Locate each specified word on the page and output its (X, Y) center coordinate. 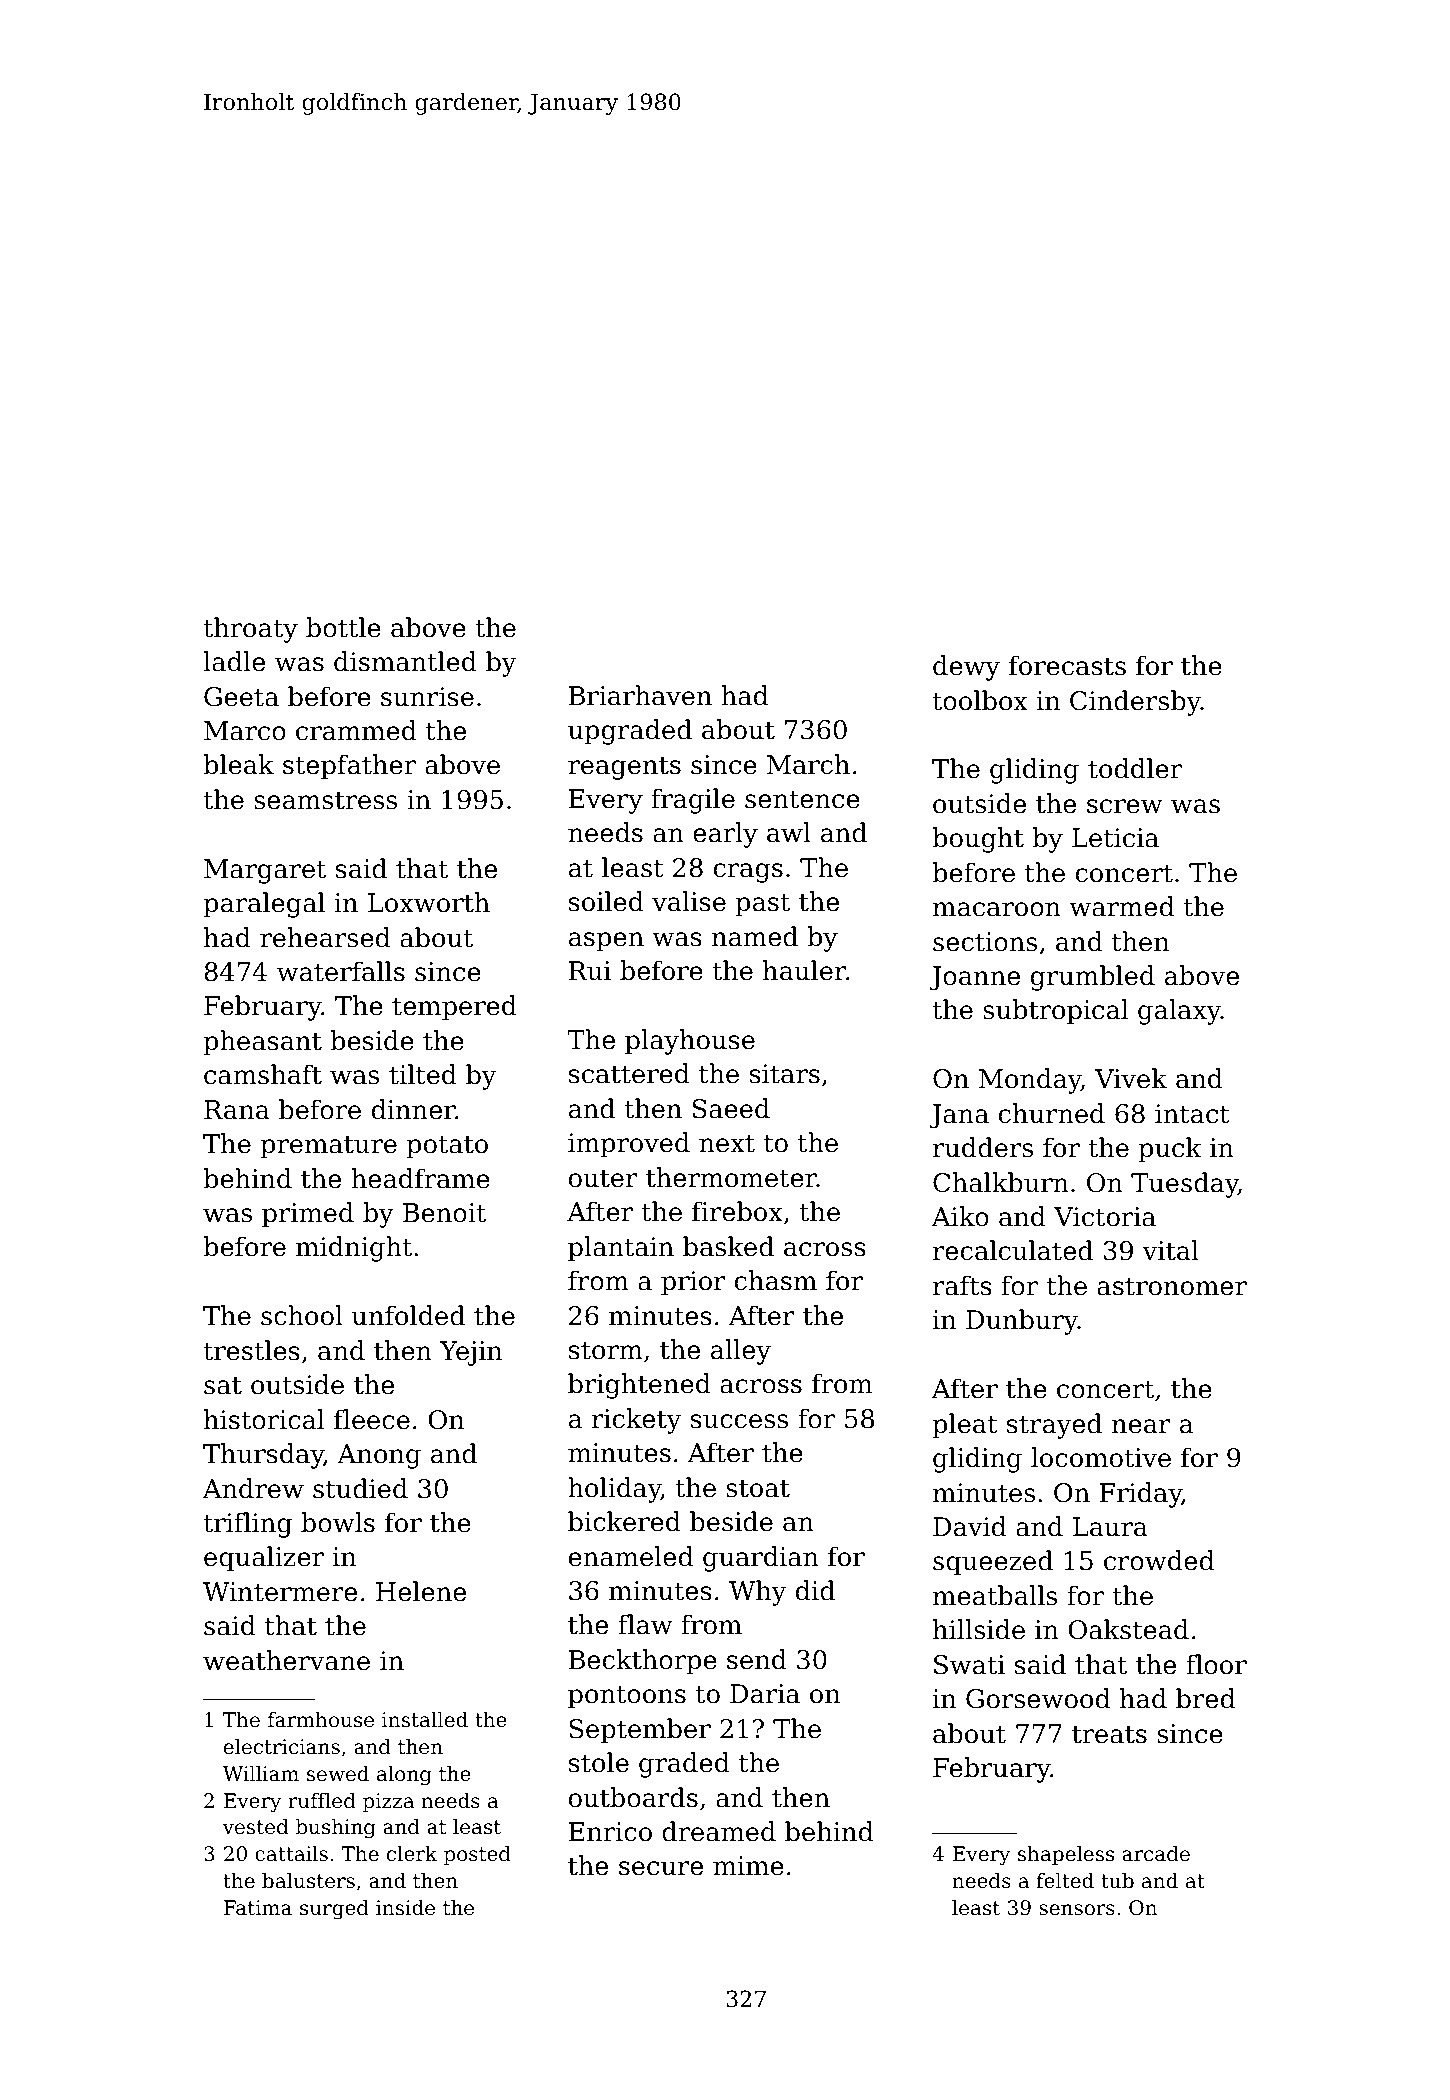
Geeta (241, 697)
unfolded (408, 1315)
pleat (965, 1426)
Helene (421, 1591)
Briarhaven (640, 695)
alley (741, 1352)
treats (1109, 1734)
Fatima (258, 1908)
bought (978, 840)
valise (689, 901)
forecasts (1067, 665)
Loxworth (429, 902)
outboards (633, 1797)
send (757, 1659)
